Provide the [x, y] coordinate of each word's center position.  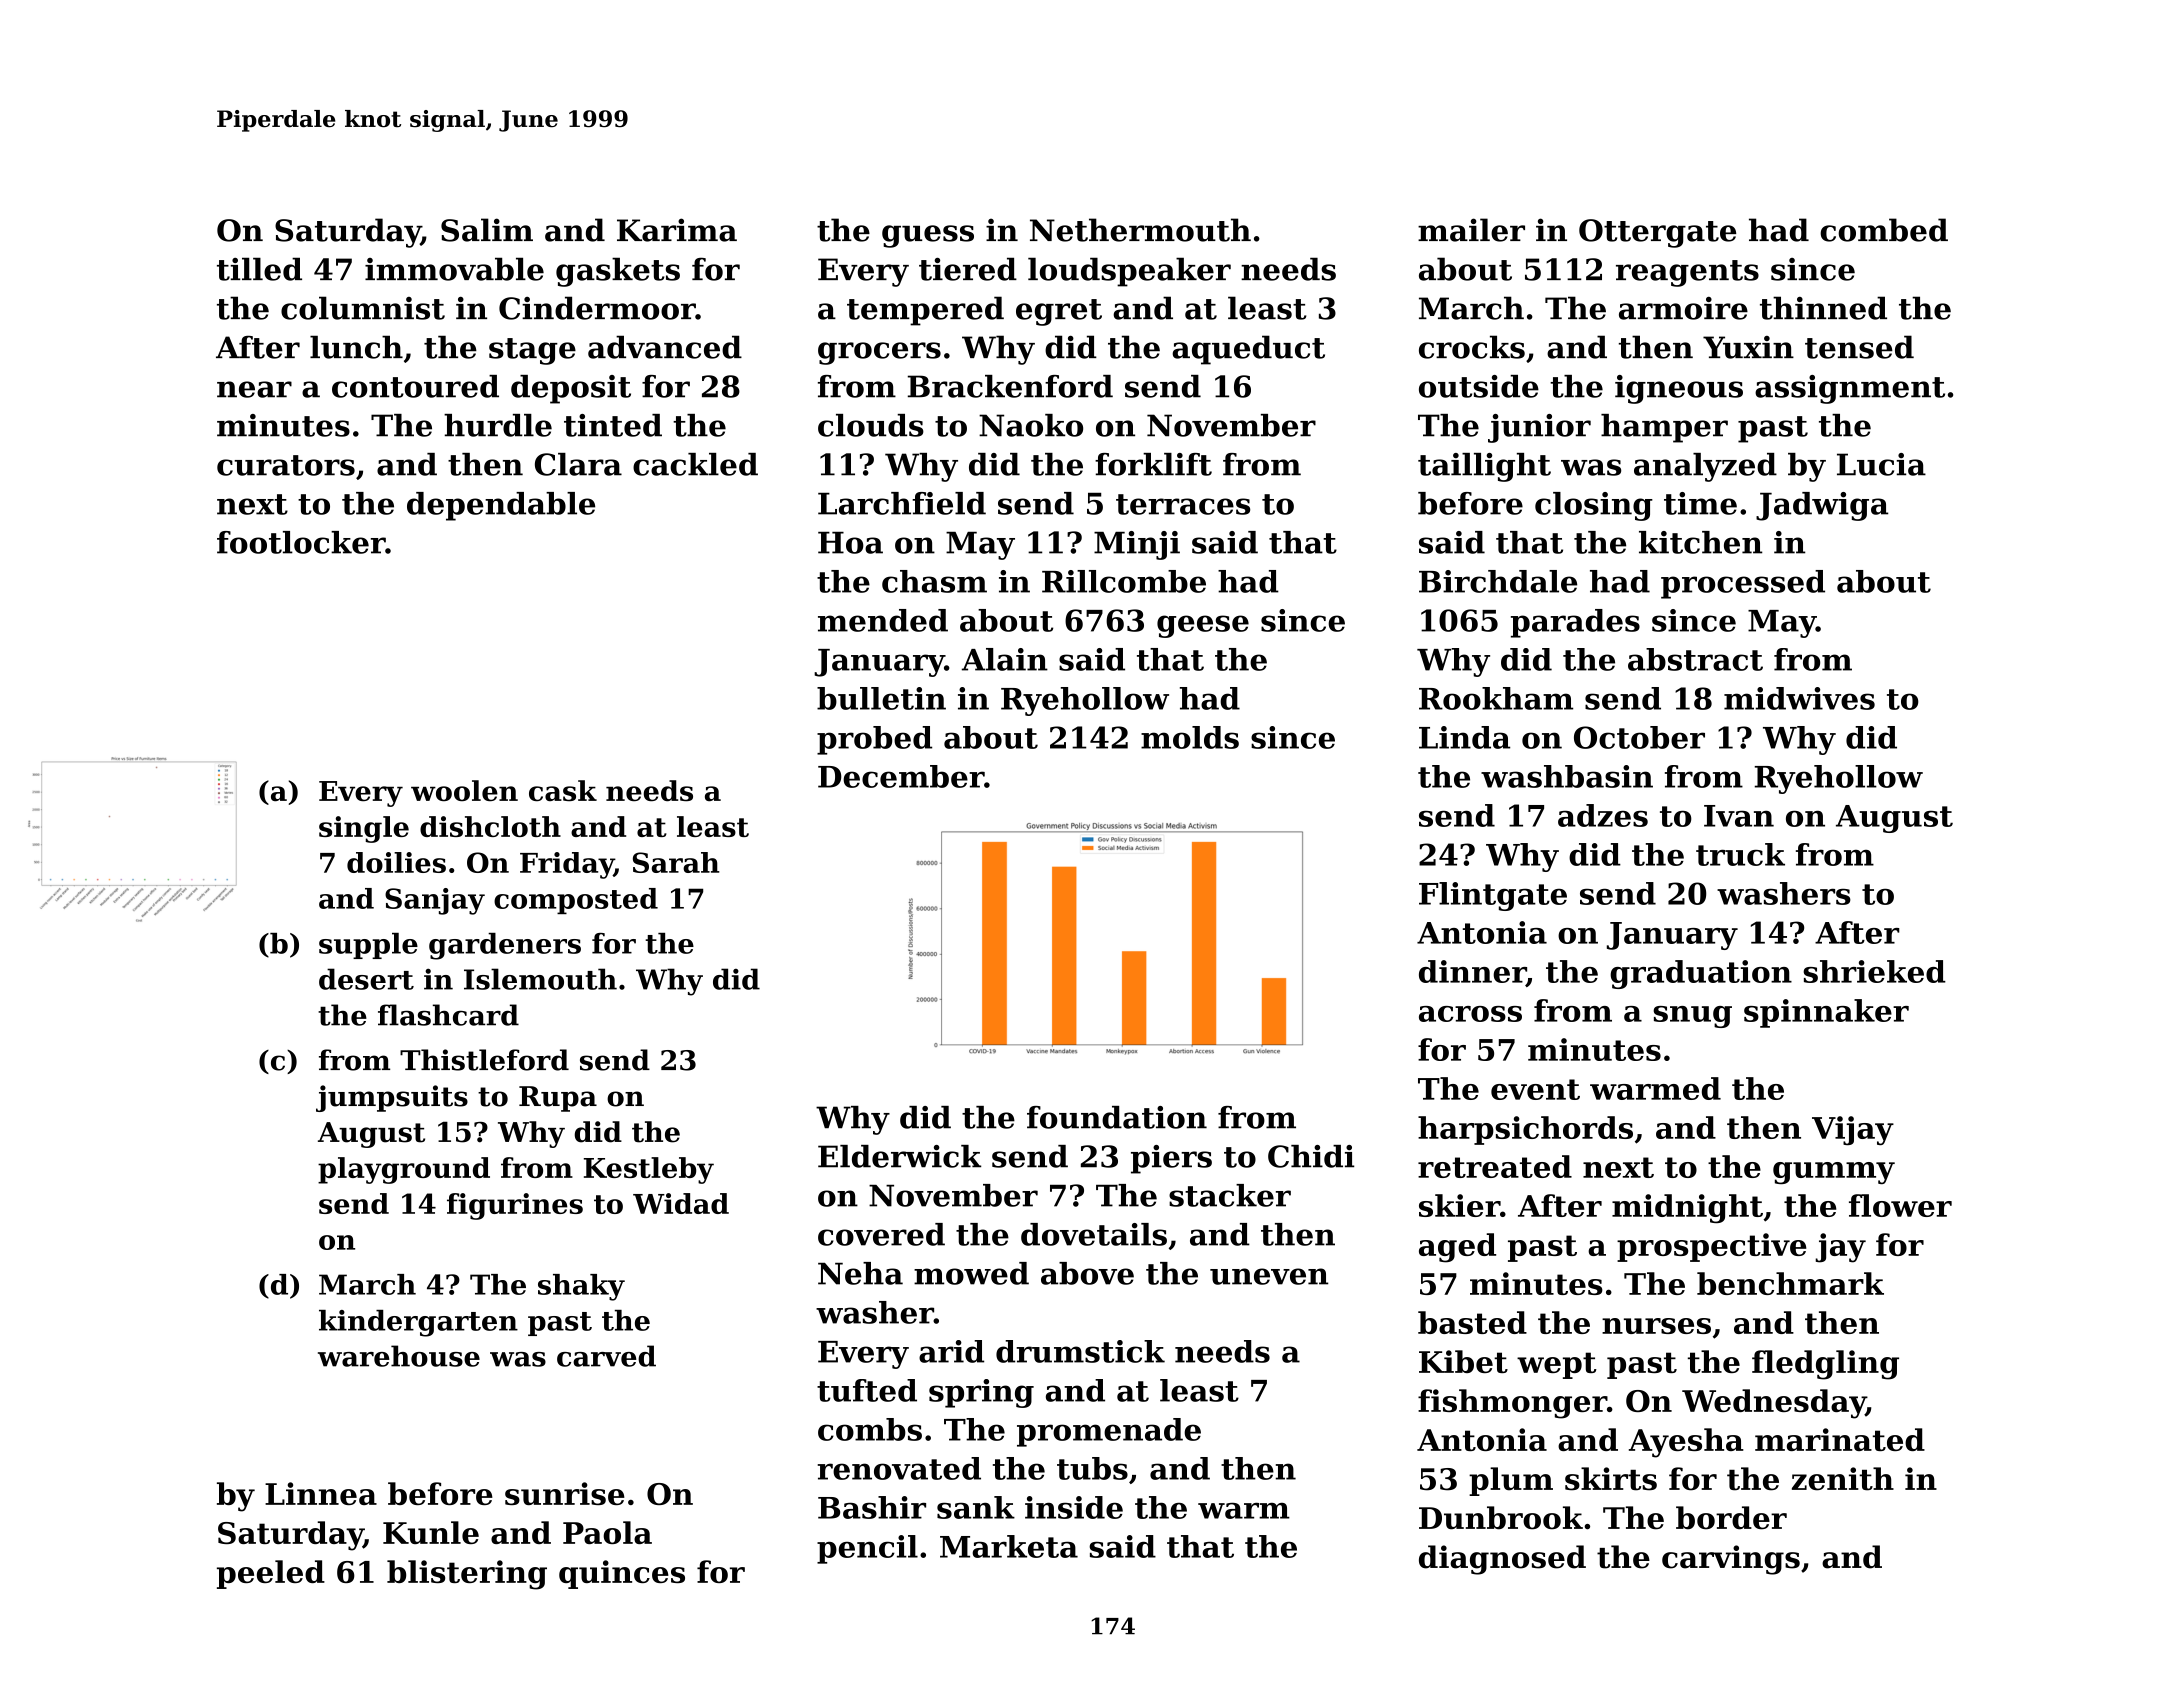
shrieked [1874, 971]
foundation [1117, 1117]
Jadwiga [1822, 506]
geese [1203, 626]
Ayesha [1686, 1443]
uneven [1269, 1276]
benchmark [1790, 1283]
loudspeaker [1129, 272]
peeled [271, 1574]
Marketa [1009, 1546]
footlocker [301, 542]
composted [576, 901]
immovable [454, 269]
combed [1884, 230]
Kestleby [649, 1170]
